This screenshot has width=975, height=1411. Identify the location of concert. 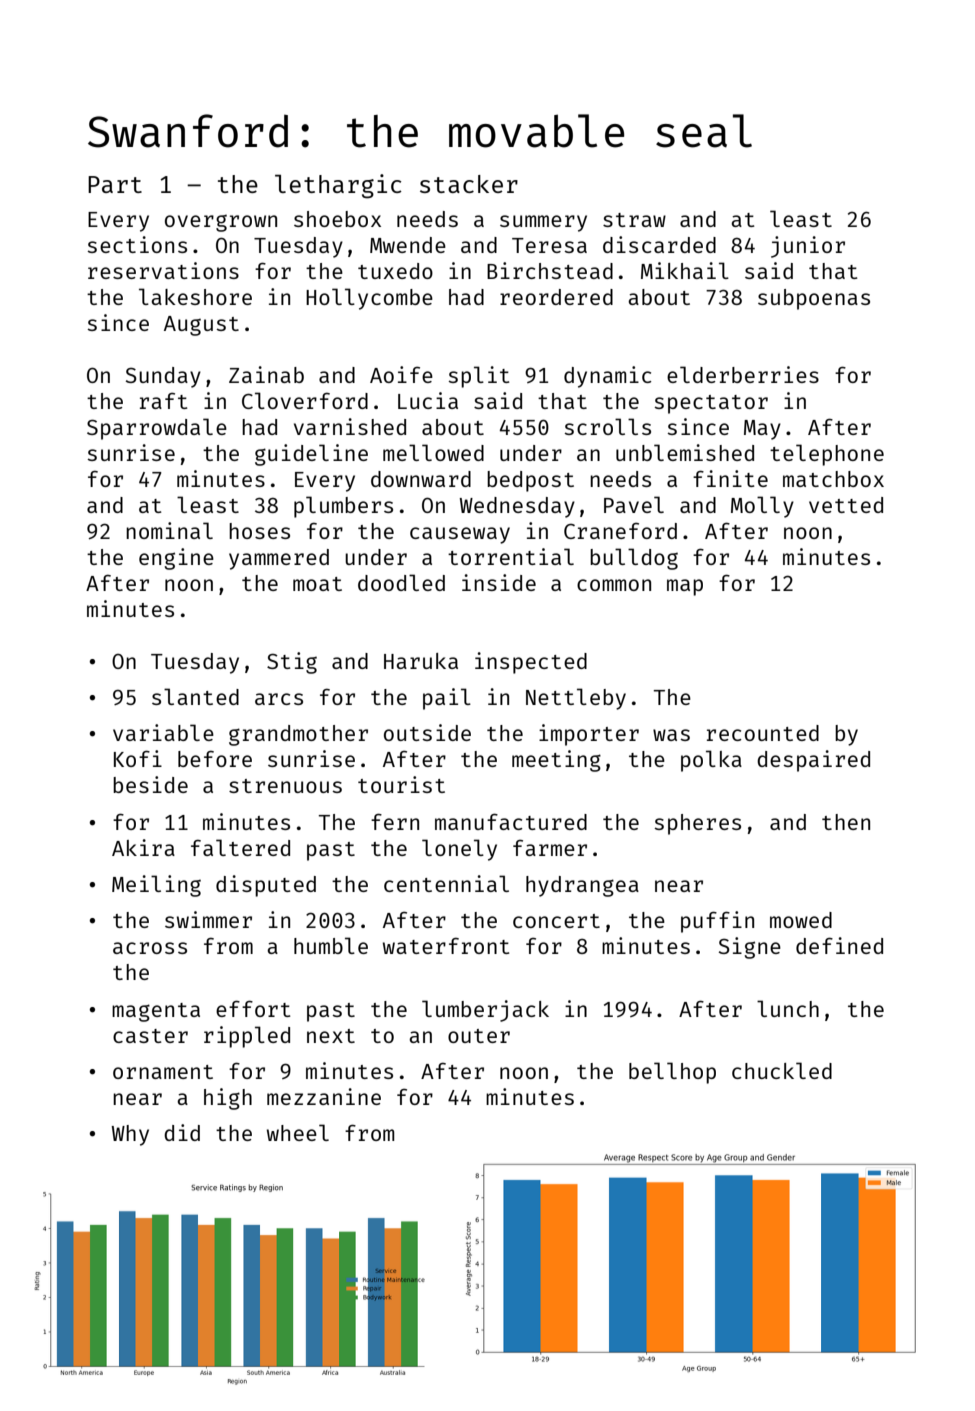
(556, 921).
